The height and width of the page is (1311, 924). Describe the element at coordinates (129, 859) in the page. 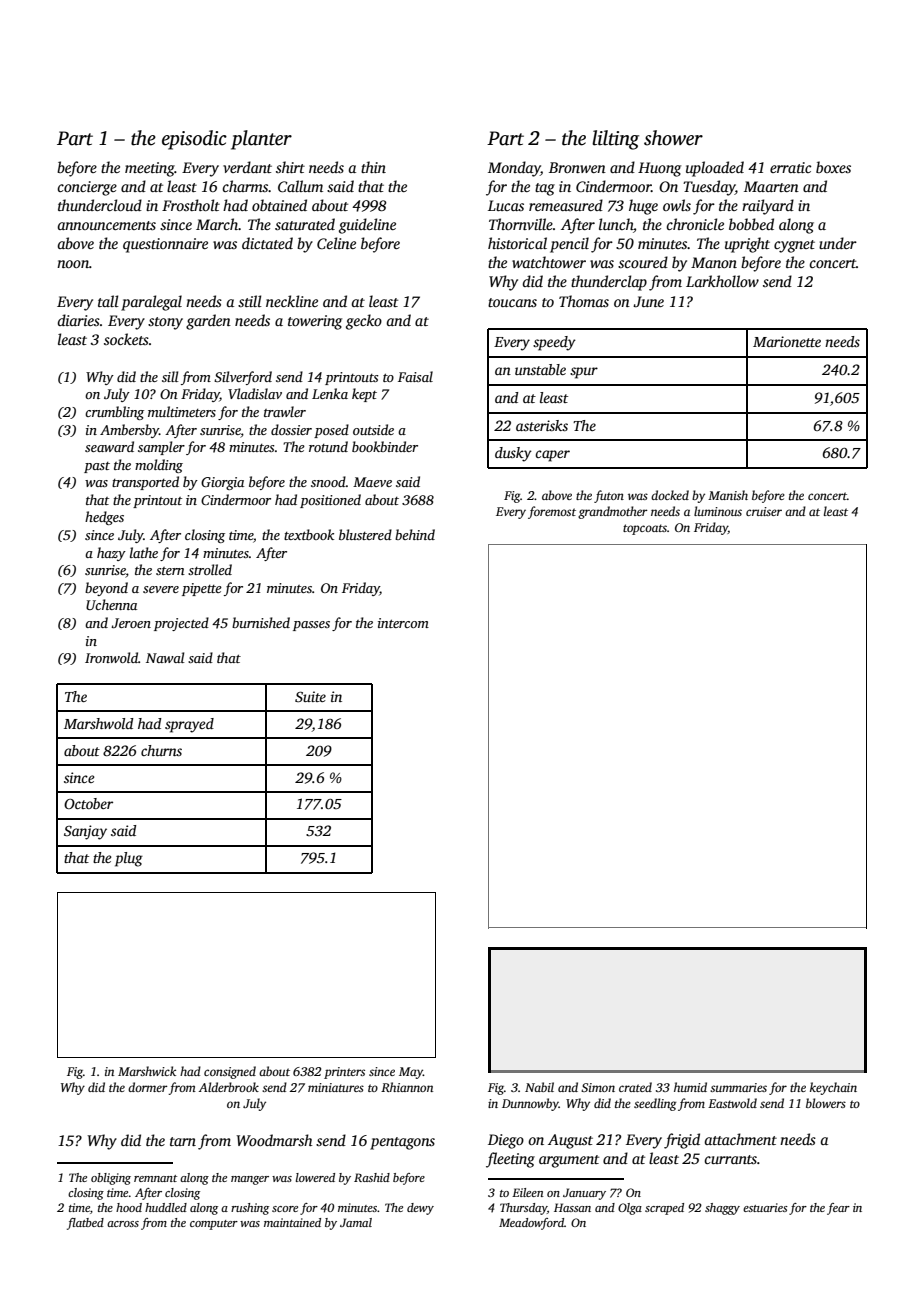

I see `plug` at that location.
